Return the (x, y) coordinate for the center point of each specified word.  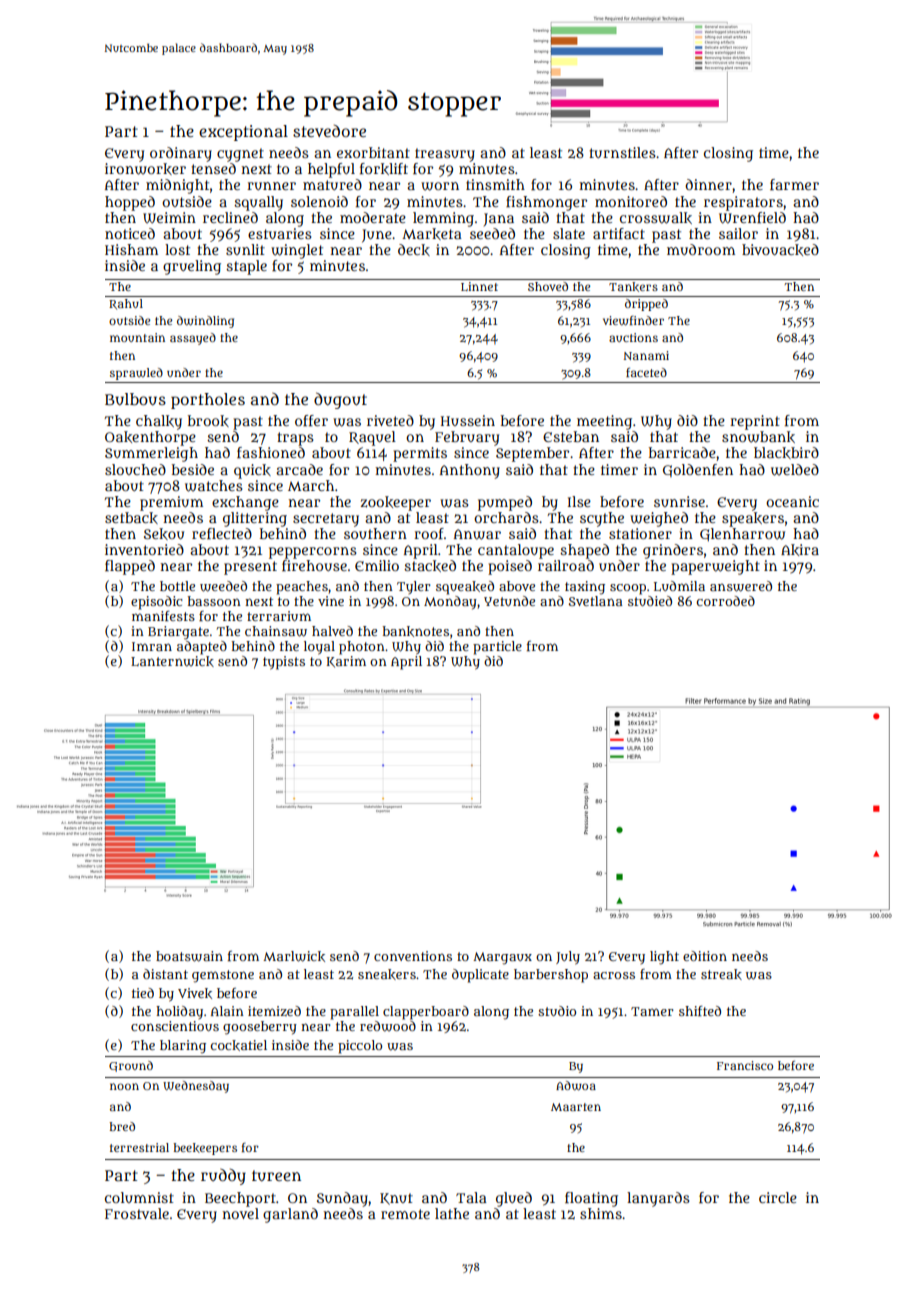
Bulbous (135, 399)
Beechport (240, 1199)
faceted (646, 372)
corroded (725, 601)
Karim (346, 662)
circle (778, 1197)
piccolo (360, 1047)
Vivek (195, 993)
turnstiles (622, 152)
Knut (396, 1199)
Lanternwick (172, 661)
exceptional (243, 133)
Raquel (372, 438)
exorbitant (373, 152)
